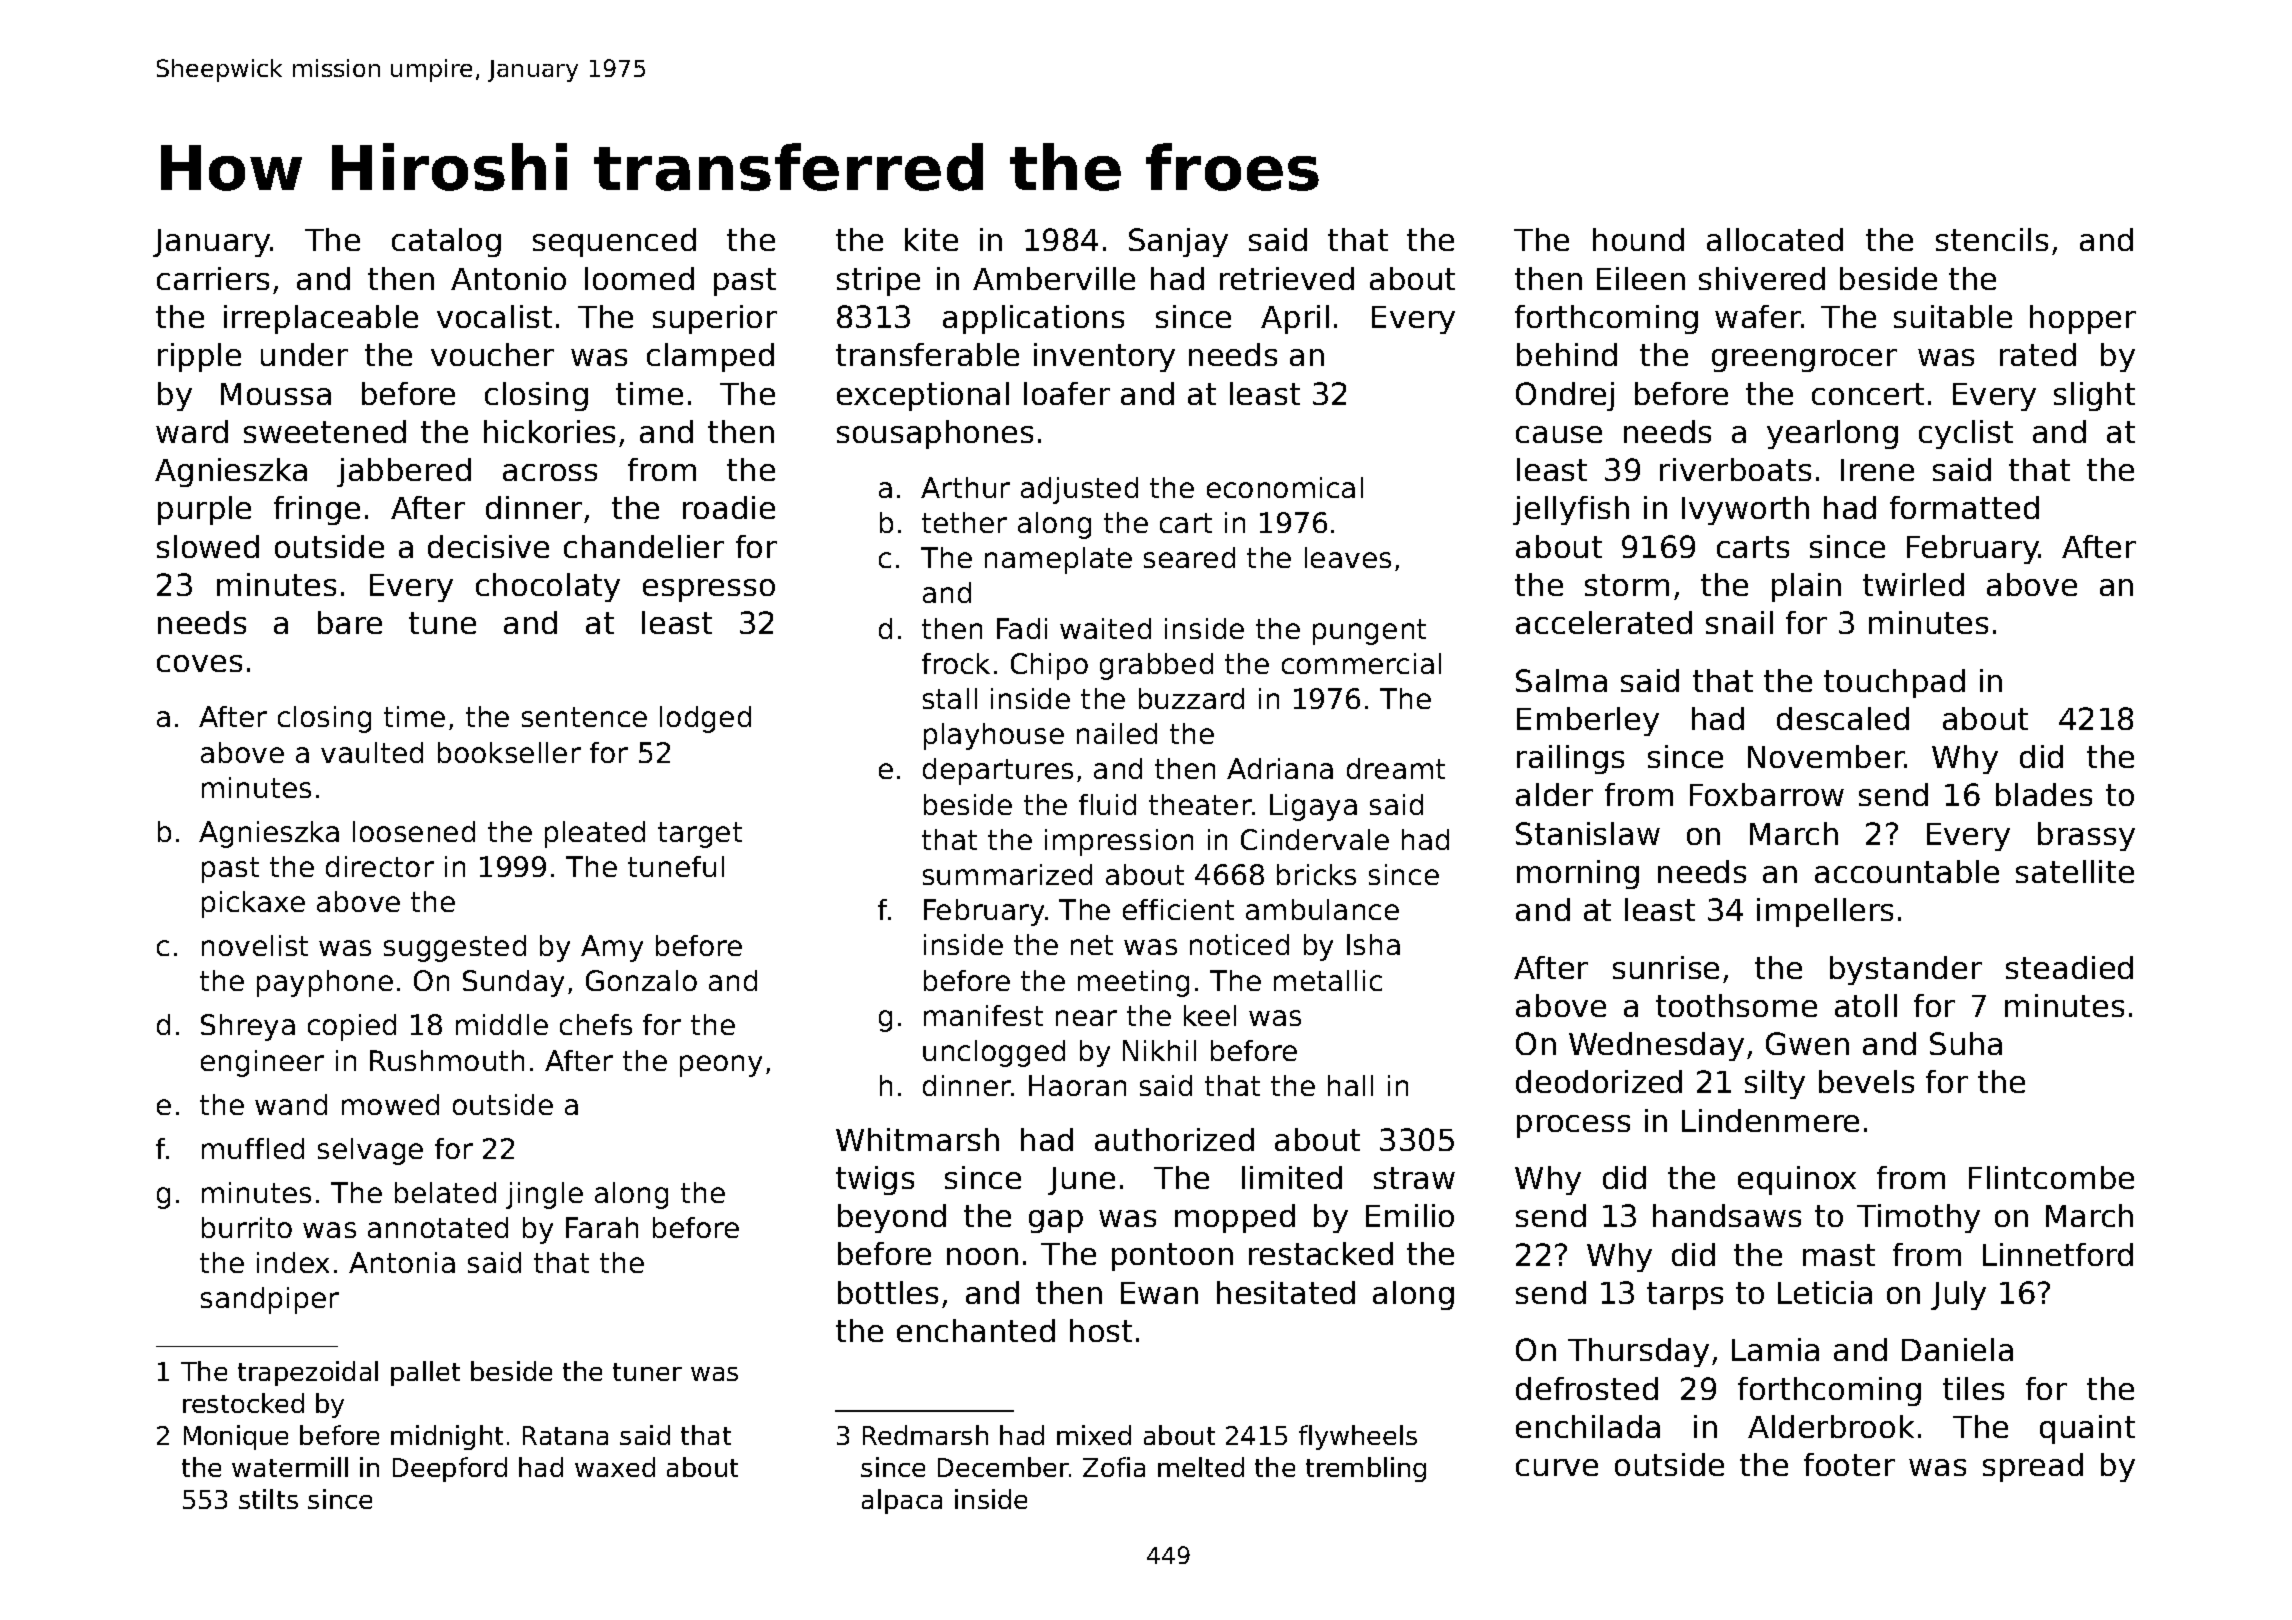  I want to click on irreplaceable, so click(321, 319).
